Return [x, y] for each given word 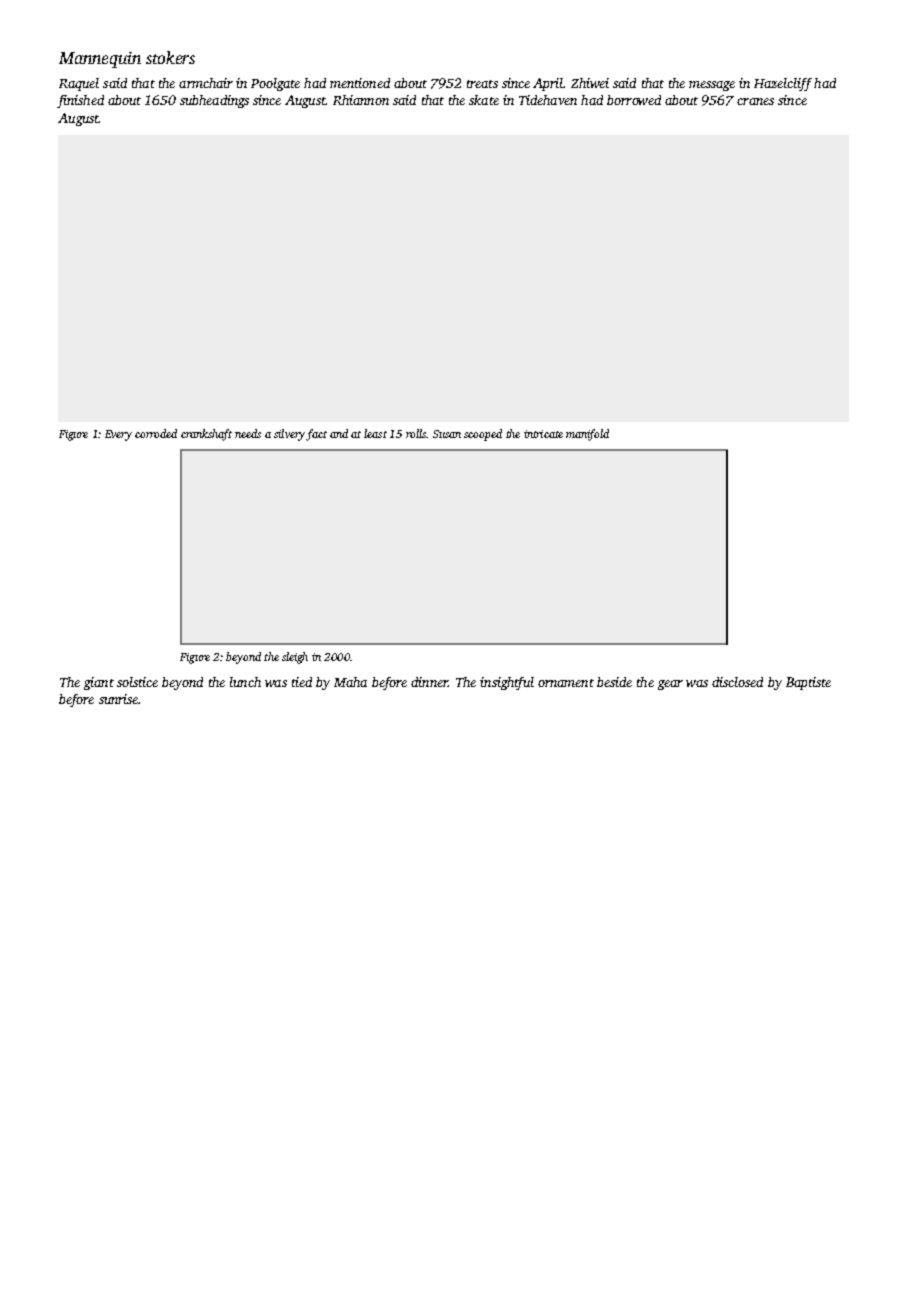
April [548, 84]
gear [670, 685]
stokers [170, 57]
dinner [429, 682]
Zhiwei [590, 83]
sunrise [118, 699]
